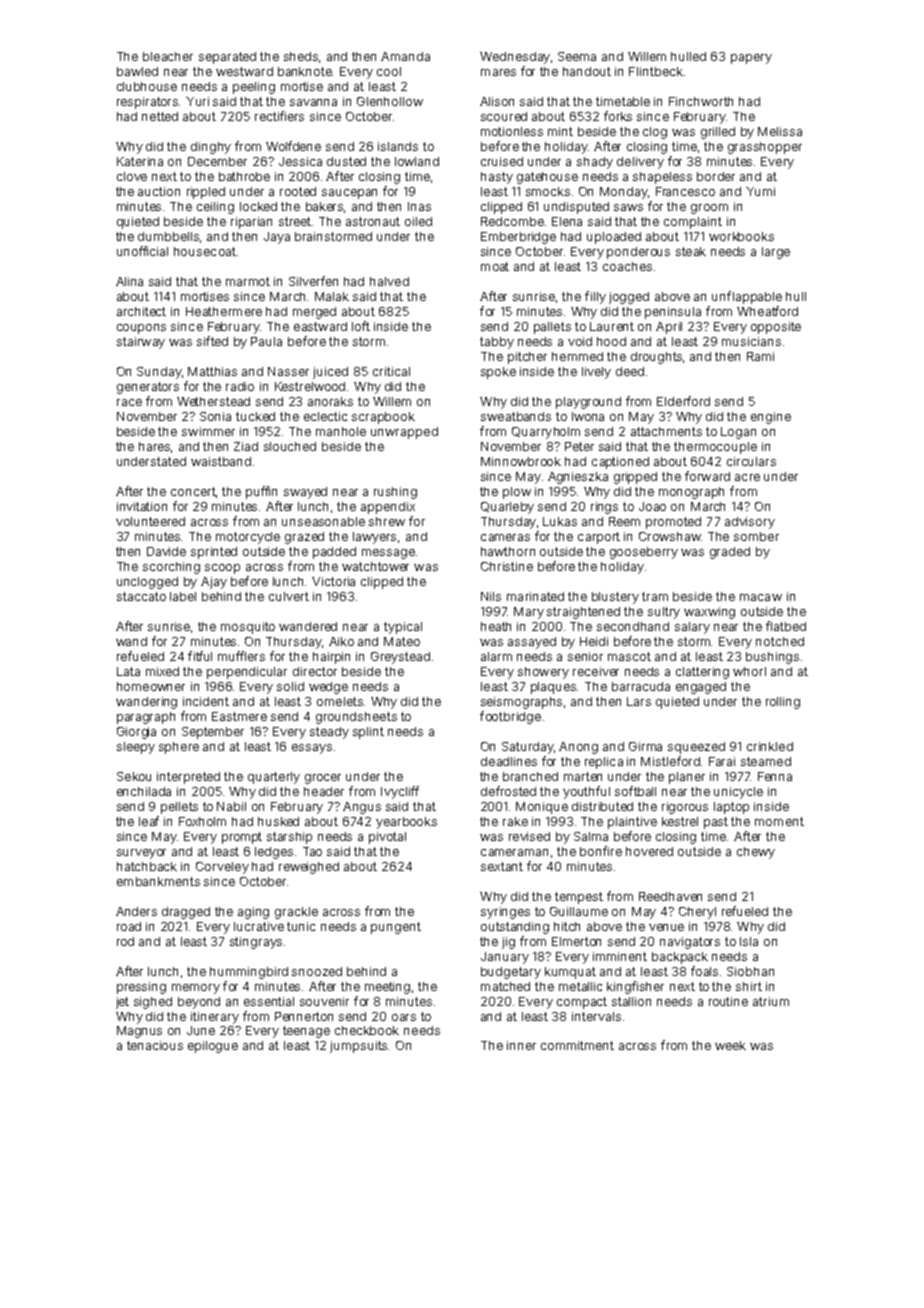 This screenshot has height=1308, width=924. Describe the element at coordinates (213, 1047) in the screenshot. I see `epilogue` at that location.
